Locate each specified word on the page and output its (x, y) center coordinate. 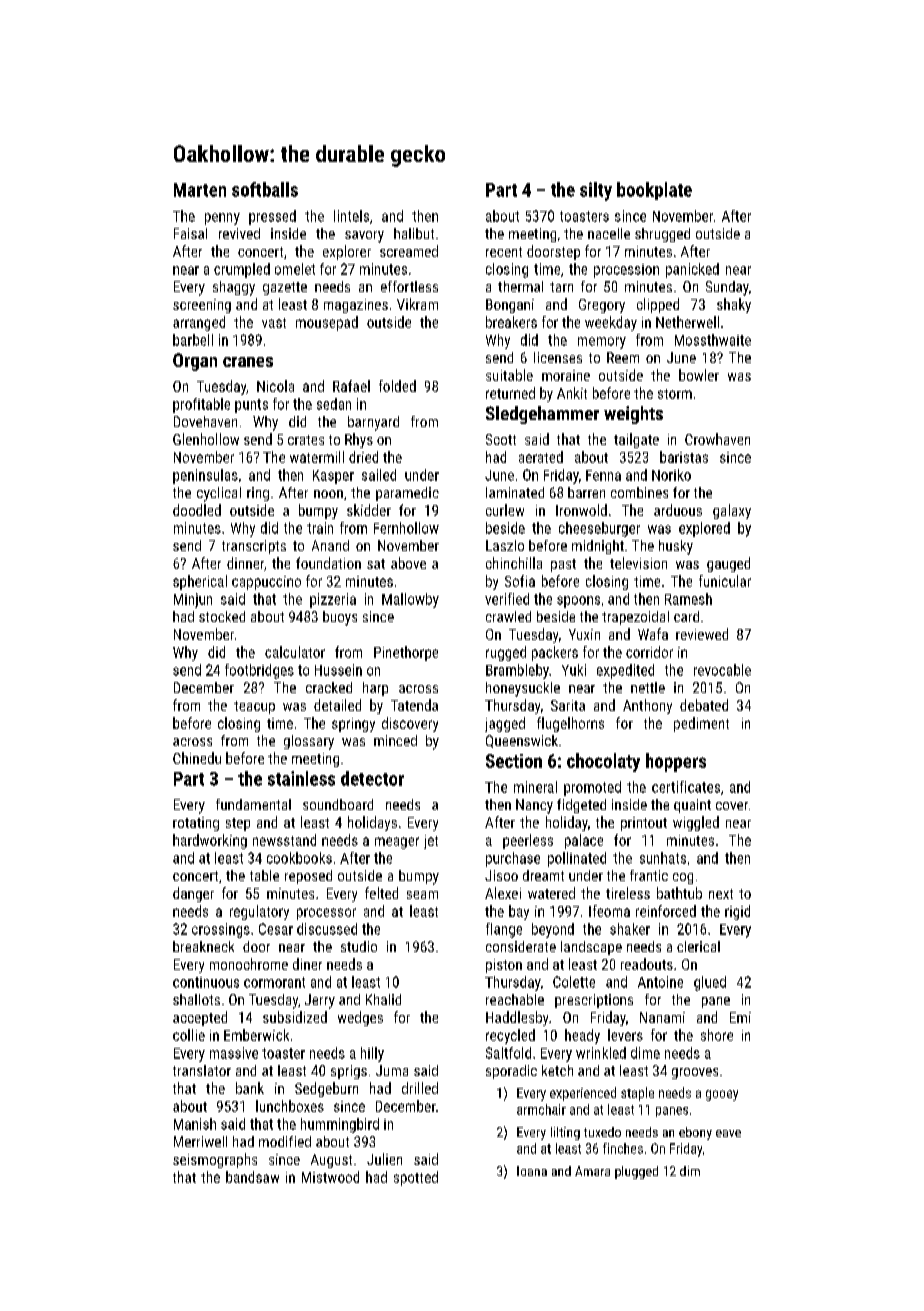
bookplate (654, 191)
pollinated (577, 859)
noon (328, 494)
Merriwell (200, 1141)
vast (274, 323)
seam (422, 895)
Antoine (660, 982)
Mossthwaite (713, 340)
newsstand (284, 840)
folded (397, 386)
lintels (351, 216)
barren (586, 492)
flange (504, 930)
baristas (684, 457)
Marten (200, 190)
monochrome (249, 964)
